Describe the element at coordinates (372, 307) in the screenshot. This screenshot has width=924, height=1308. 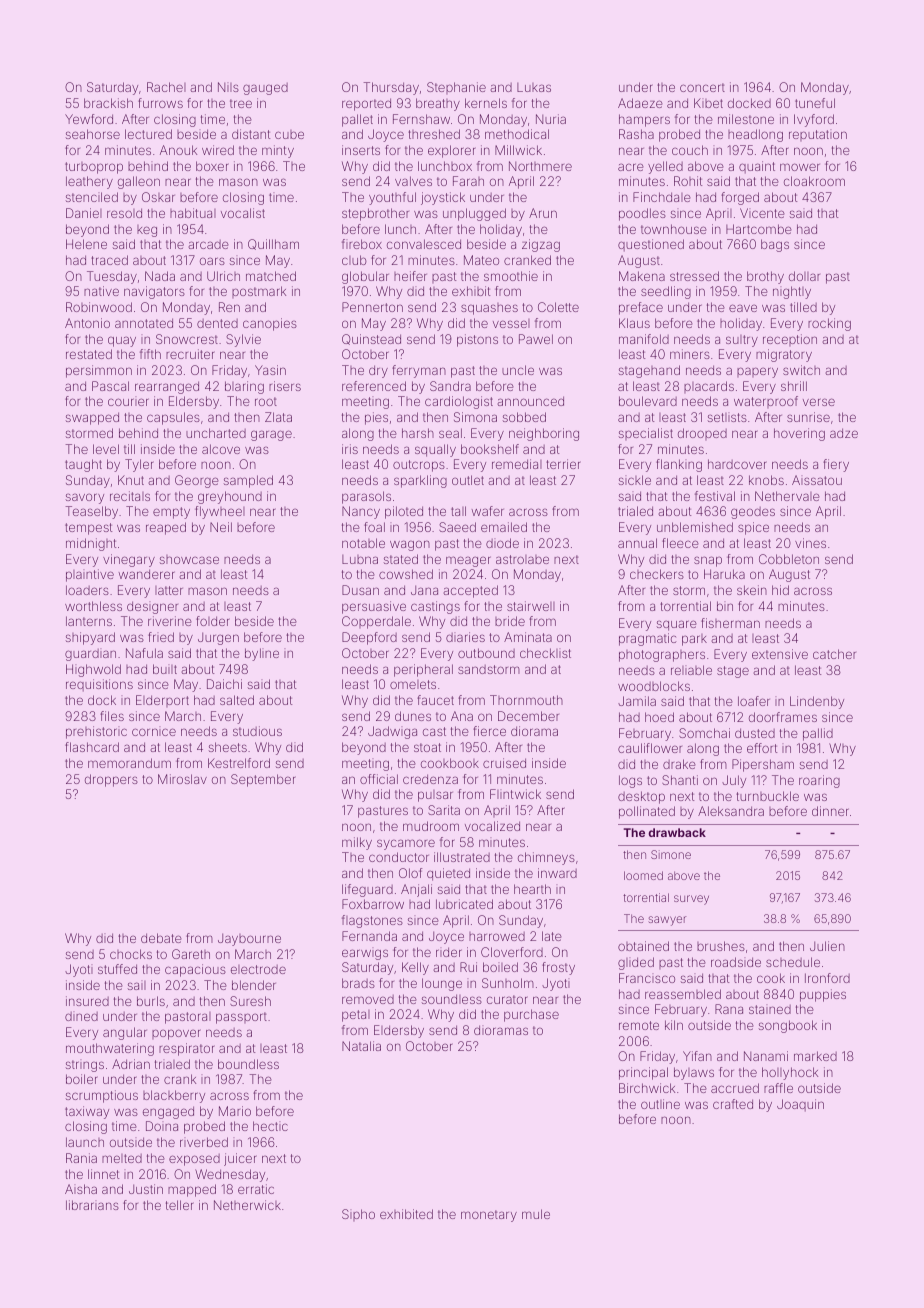
I see `Pennerton` at that location.
